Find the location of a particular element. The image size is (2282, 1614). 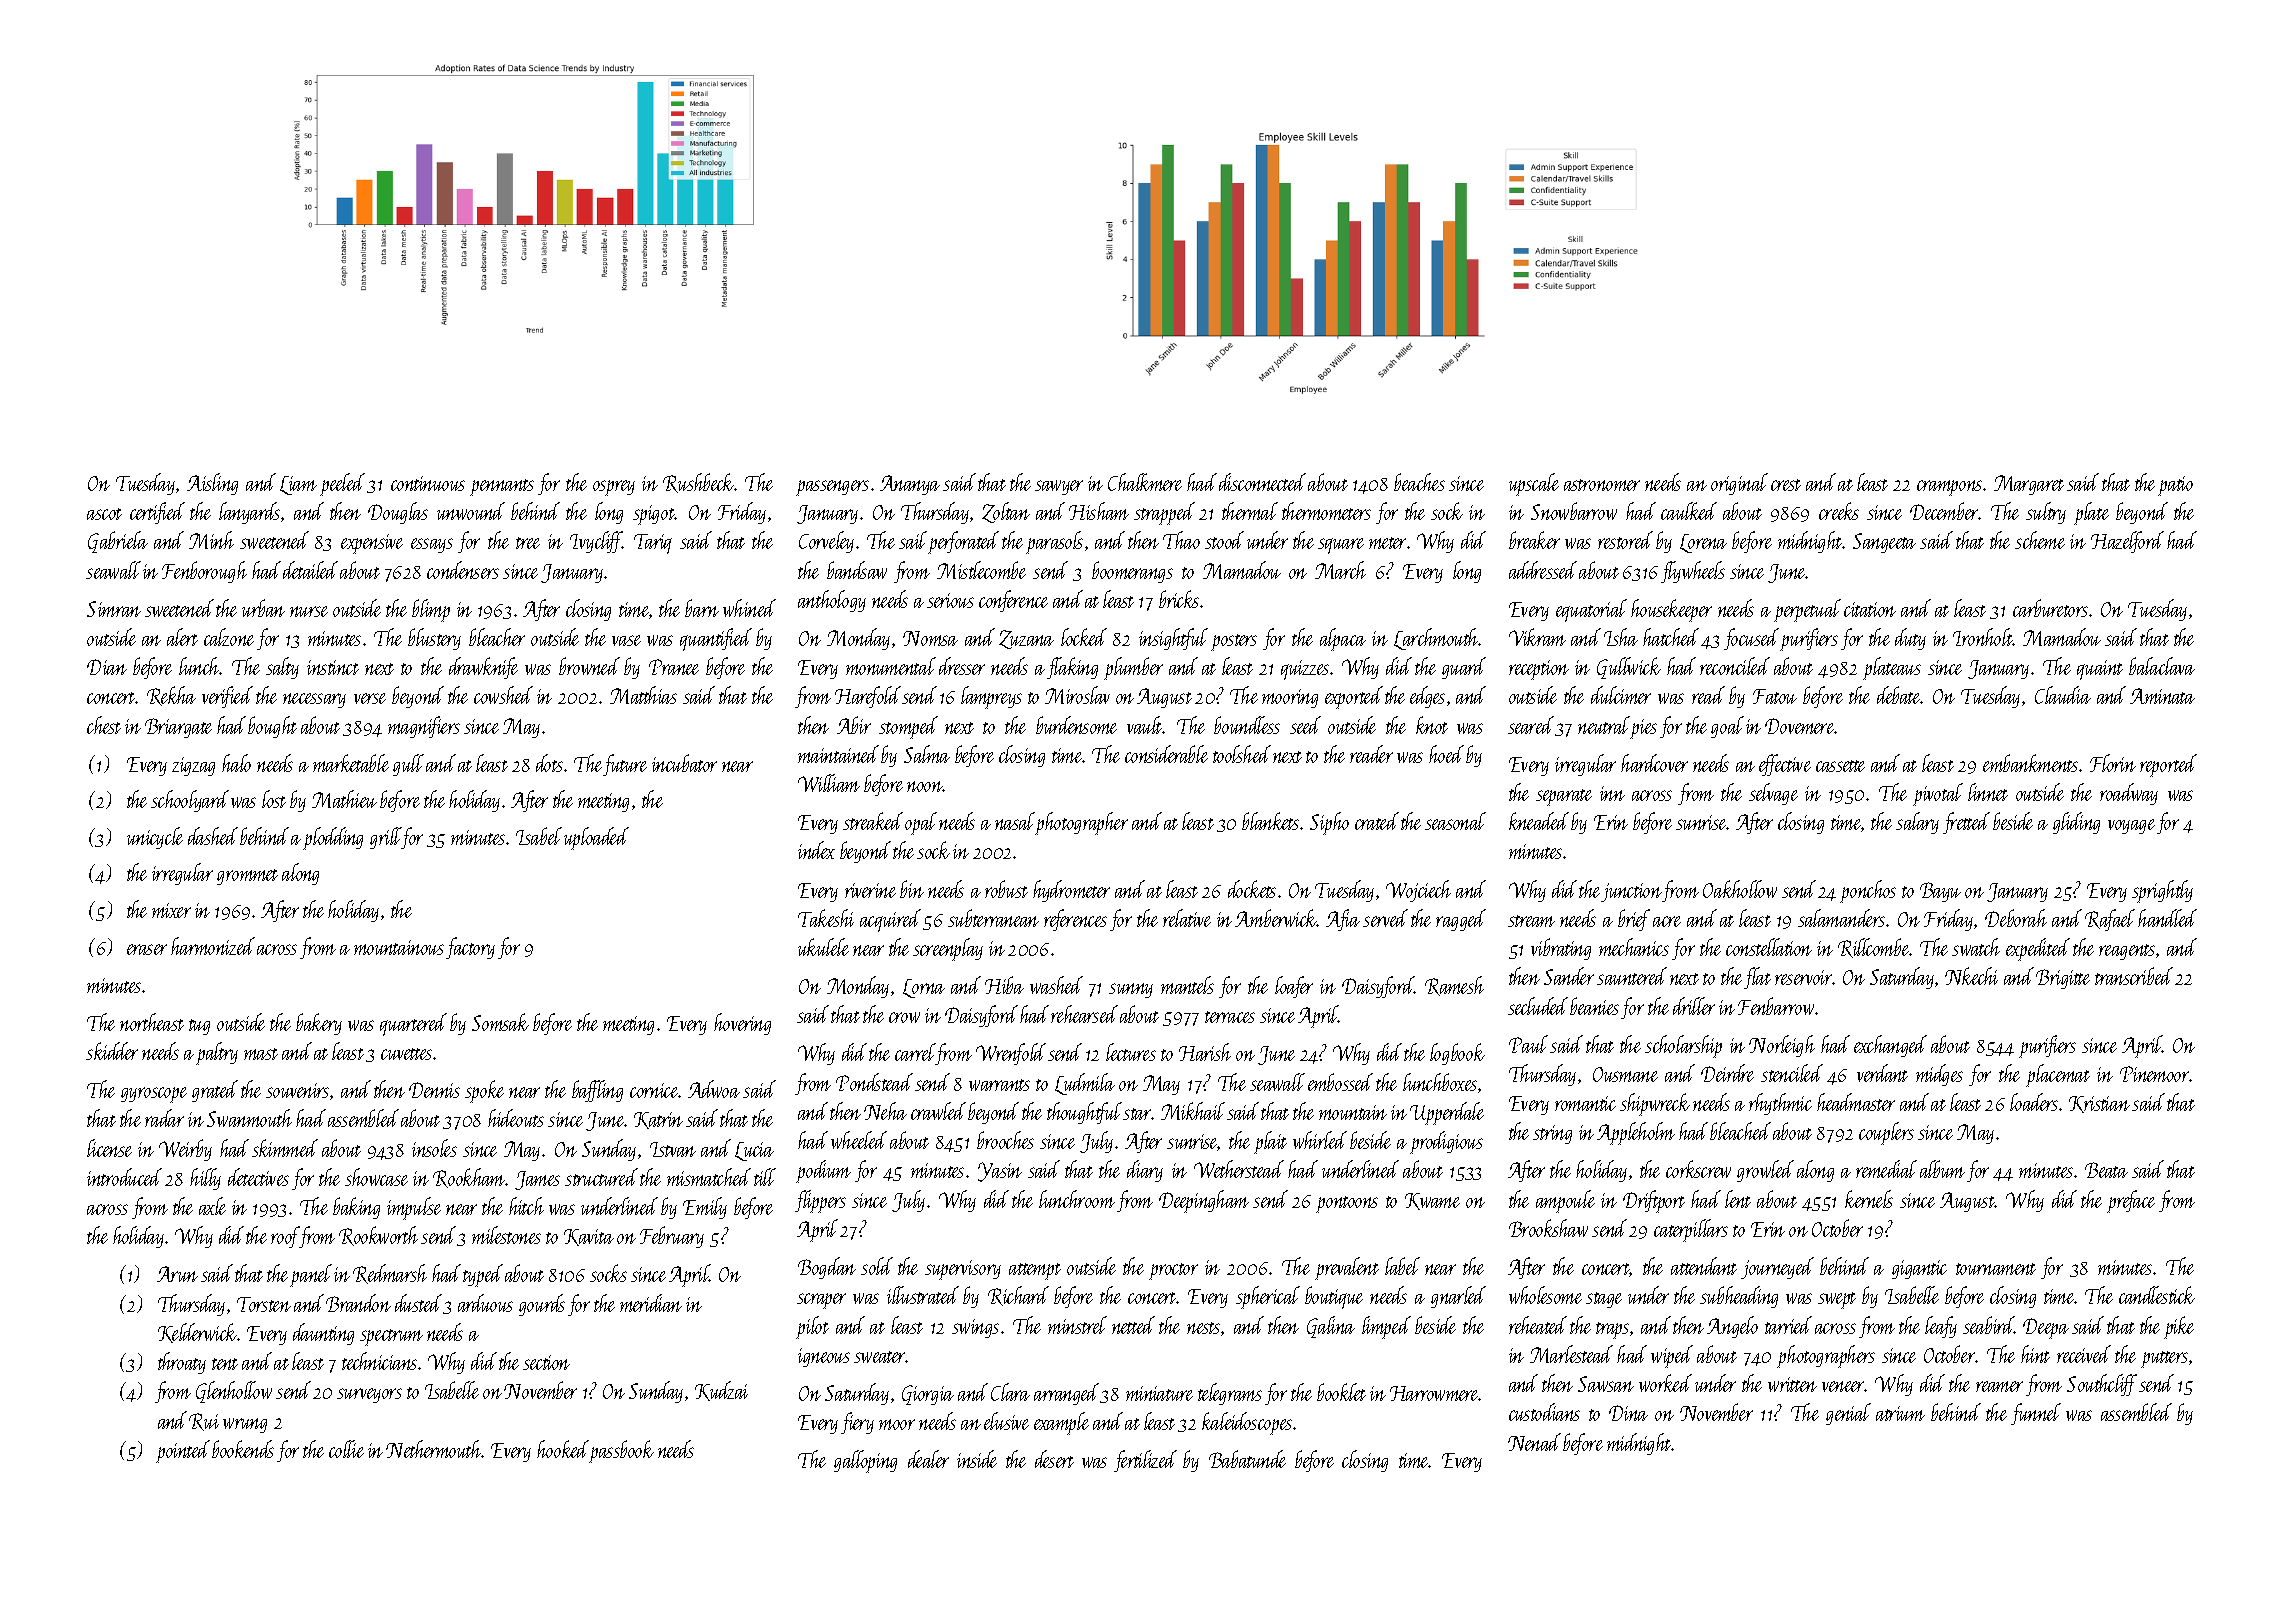

thermal is located at coordinates (1250, 511).
